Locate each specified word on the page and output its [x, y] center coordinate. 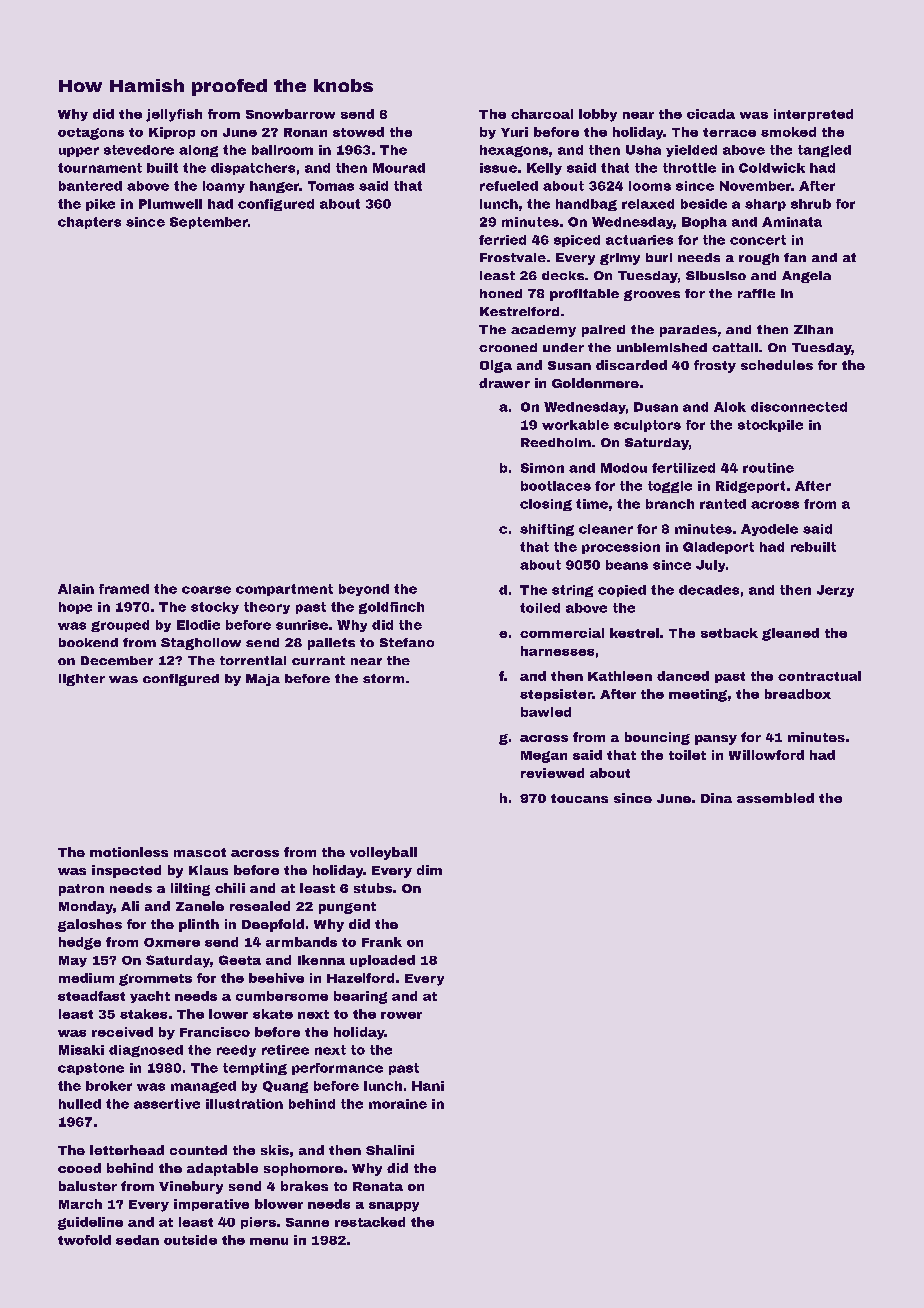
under [563, 347]
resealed [260, 906]
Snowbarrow [290, 114]
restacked [370, 1222]
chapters [89, 223]
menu [269, 1241]
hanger [274, 187]
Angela [806, 277]
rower [401, 1015]
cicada [711, 114]
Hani [428, 1086]
